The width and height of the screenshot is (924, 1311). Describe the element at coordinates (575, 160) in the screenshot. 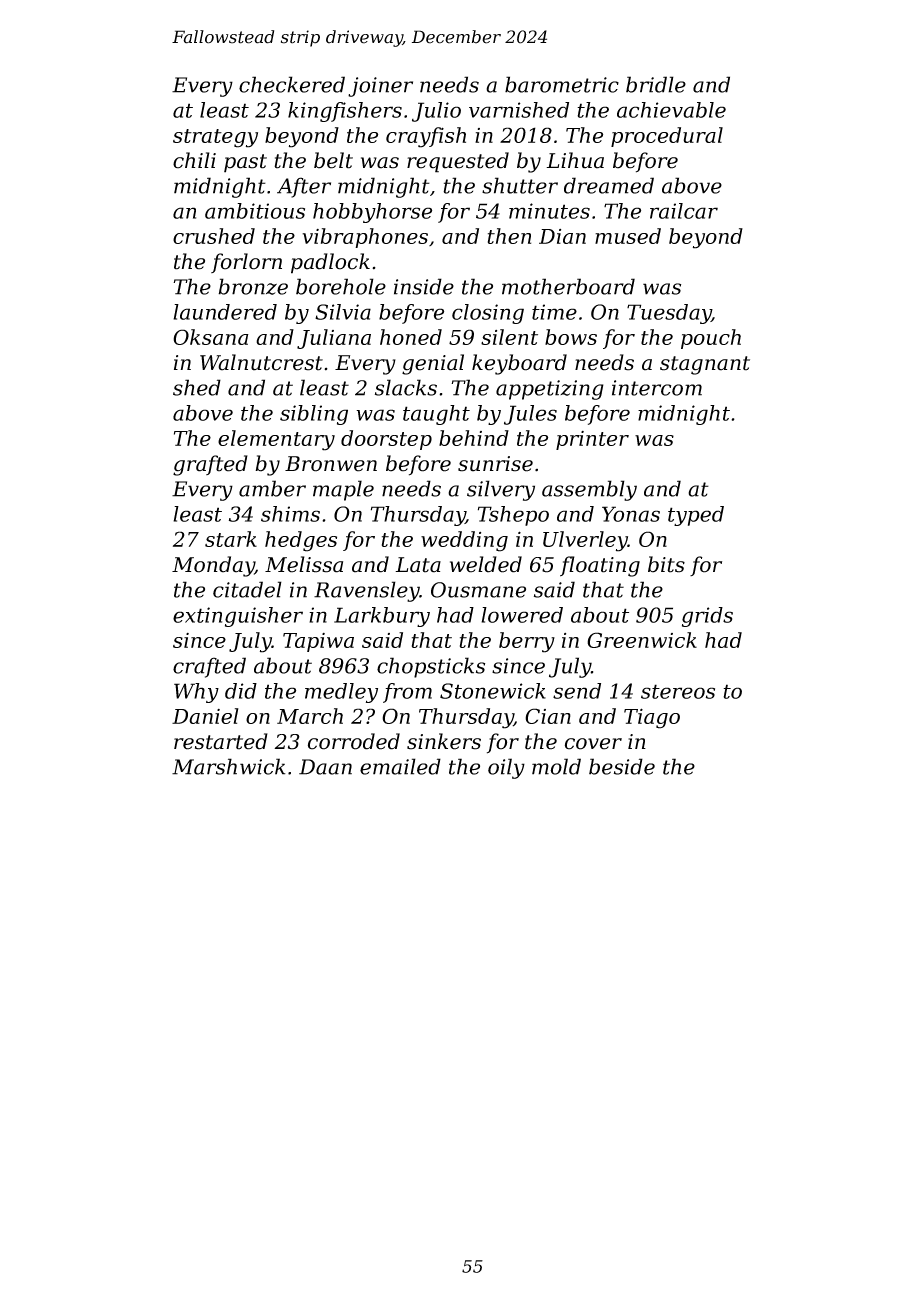

I see `Lihua` at that location.
